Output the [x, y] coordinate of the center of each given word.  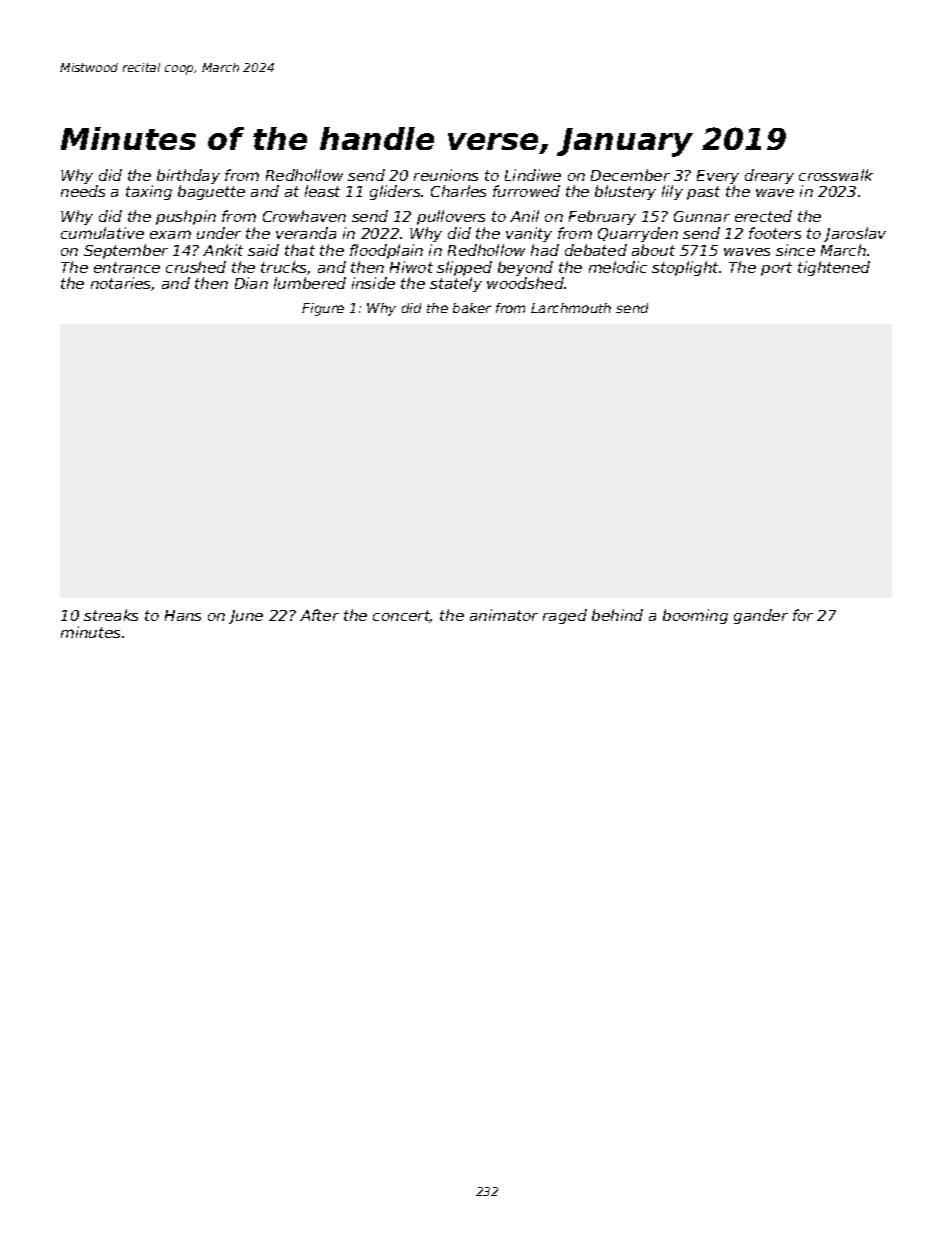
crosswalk [836, 175]
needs [83, 191]
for [803, 615]
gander [761, 616]
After [319, 615]
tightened [834, 268]
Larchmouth [571, 308]
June [246, 617]
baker [472, 308]
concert [401, 616]
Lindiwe [533, 175]
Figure [323, 309]
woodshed [525, 283]
